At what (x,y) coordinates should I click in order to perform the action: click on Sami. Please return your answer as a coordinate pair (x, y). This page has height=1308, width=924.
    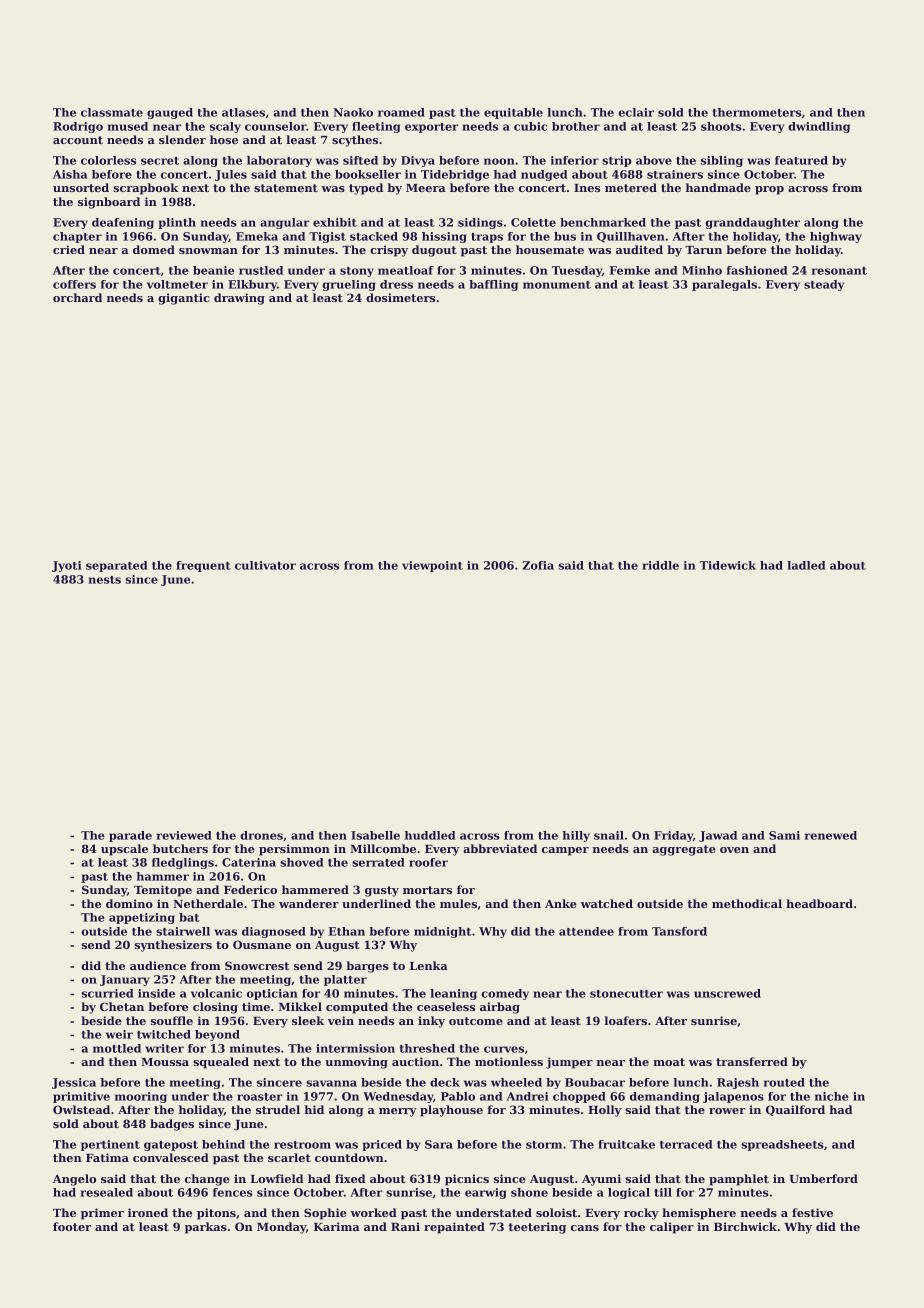
    Looking at the image, I should click on (784, 835).
